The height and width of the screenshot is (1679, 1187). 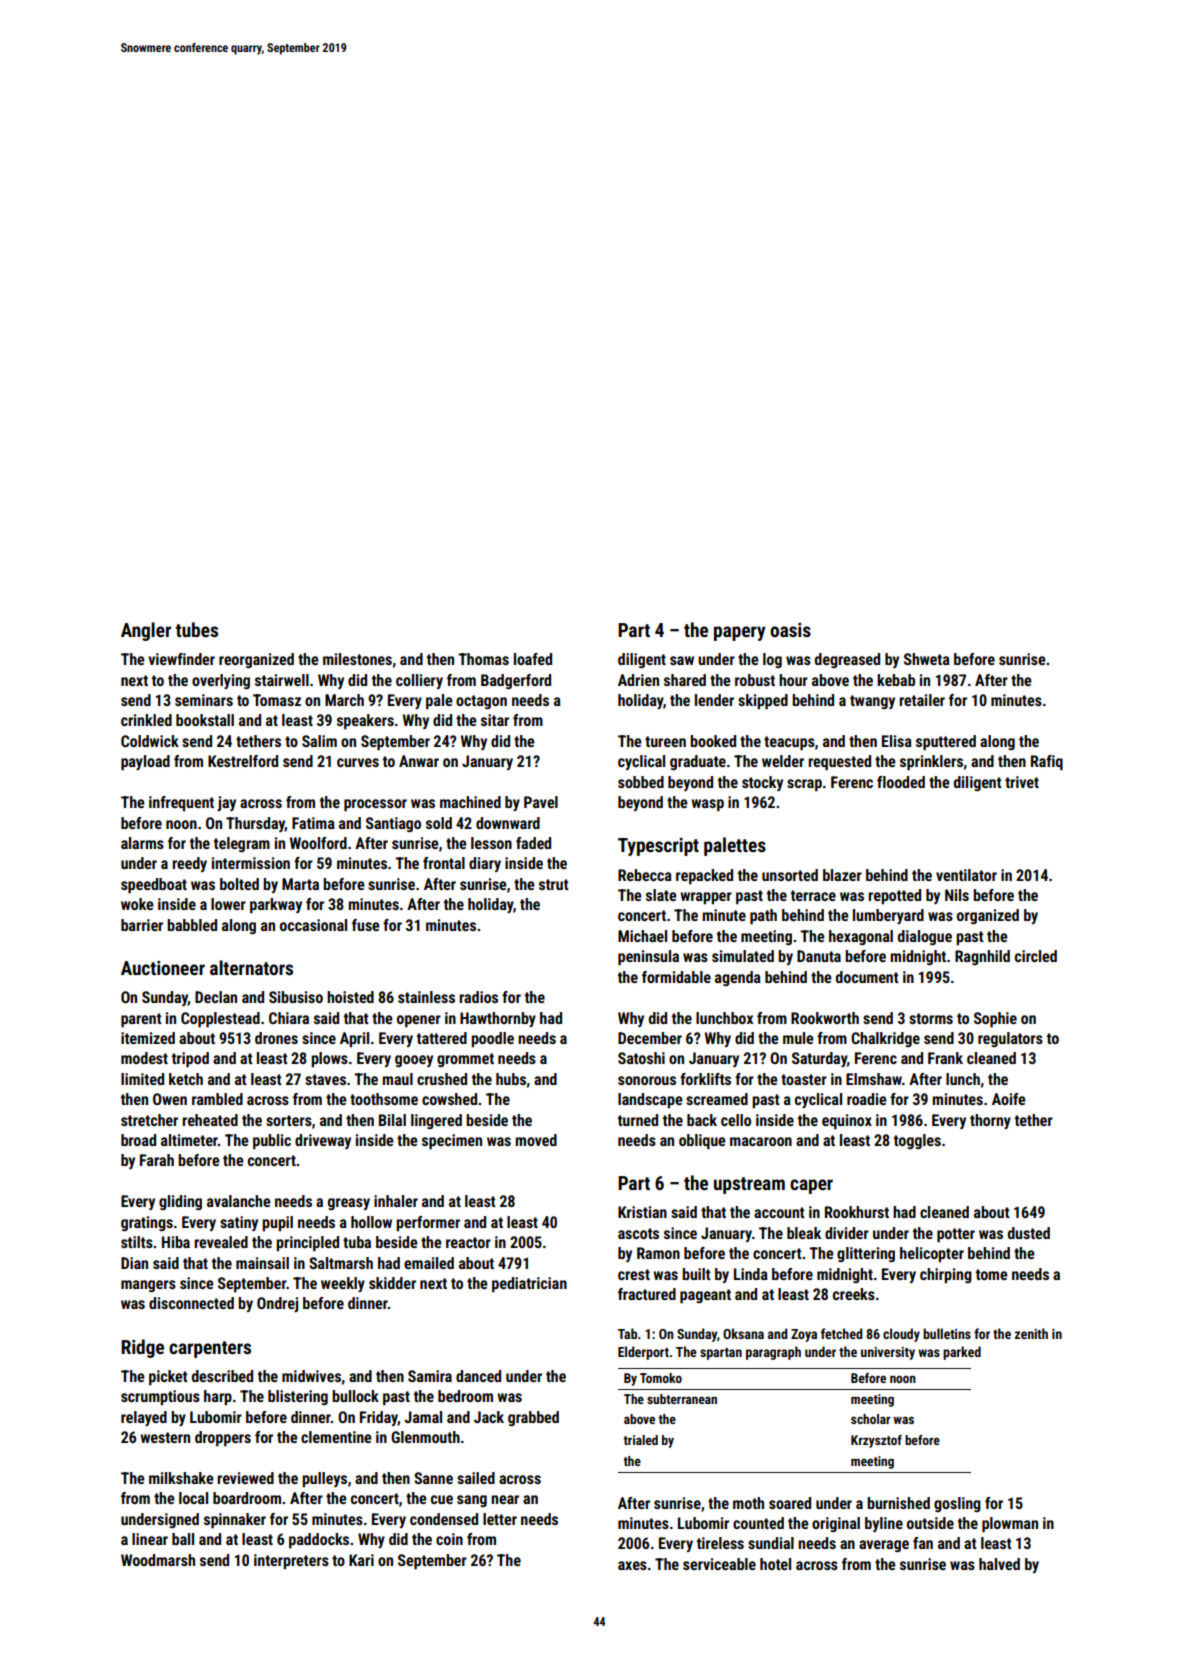 I want to click on glittering, so click(x=866, y=1254).
